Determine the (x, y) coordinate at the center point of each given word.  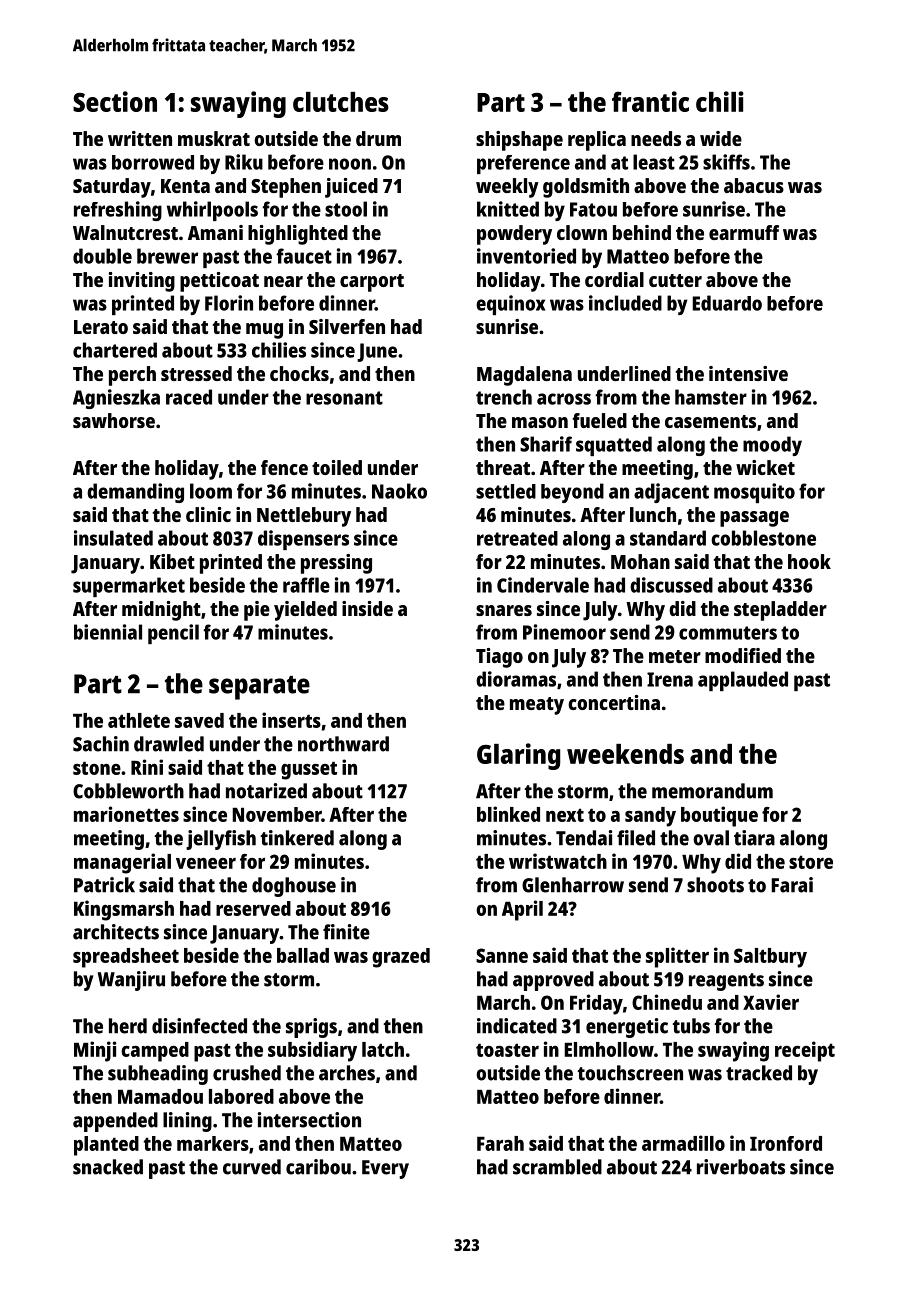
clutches (341, 102)
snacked (108, 1167)
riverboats (741, 1167)
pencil (173, 634)
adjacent (671, 493)
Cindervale (543, 585)
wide (721, 138)
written (140, 138)
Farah (500, 1143)
